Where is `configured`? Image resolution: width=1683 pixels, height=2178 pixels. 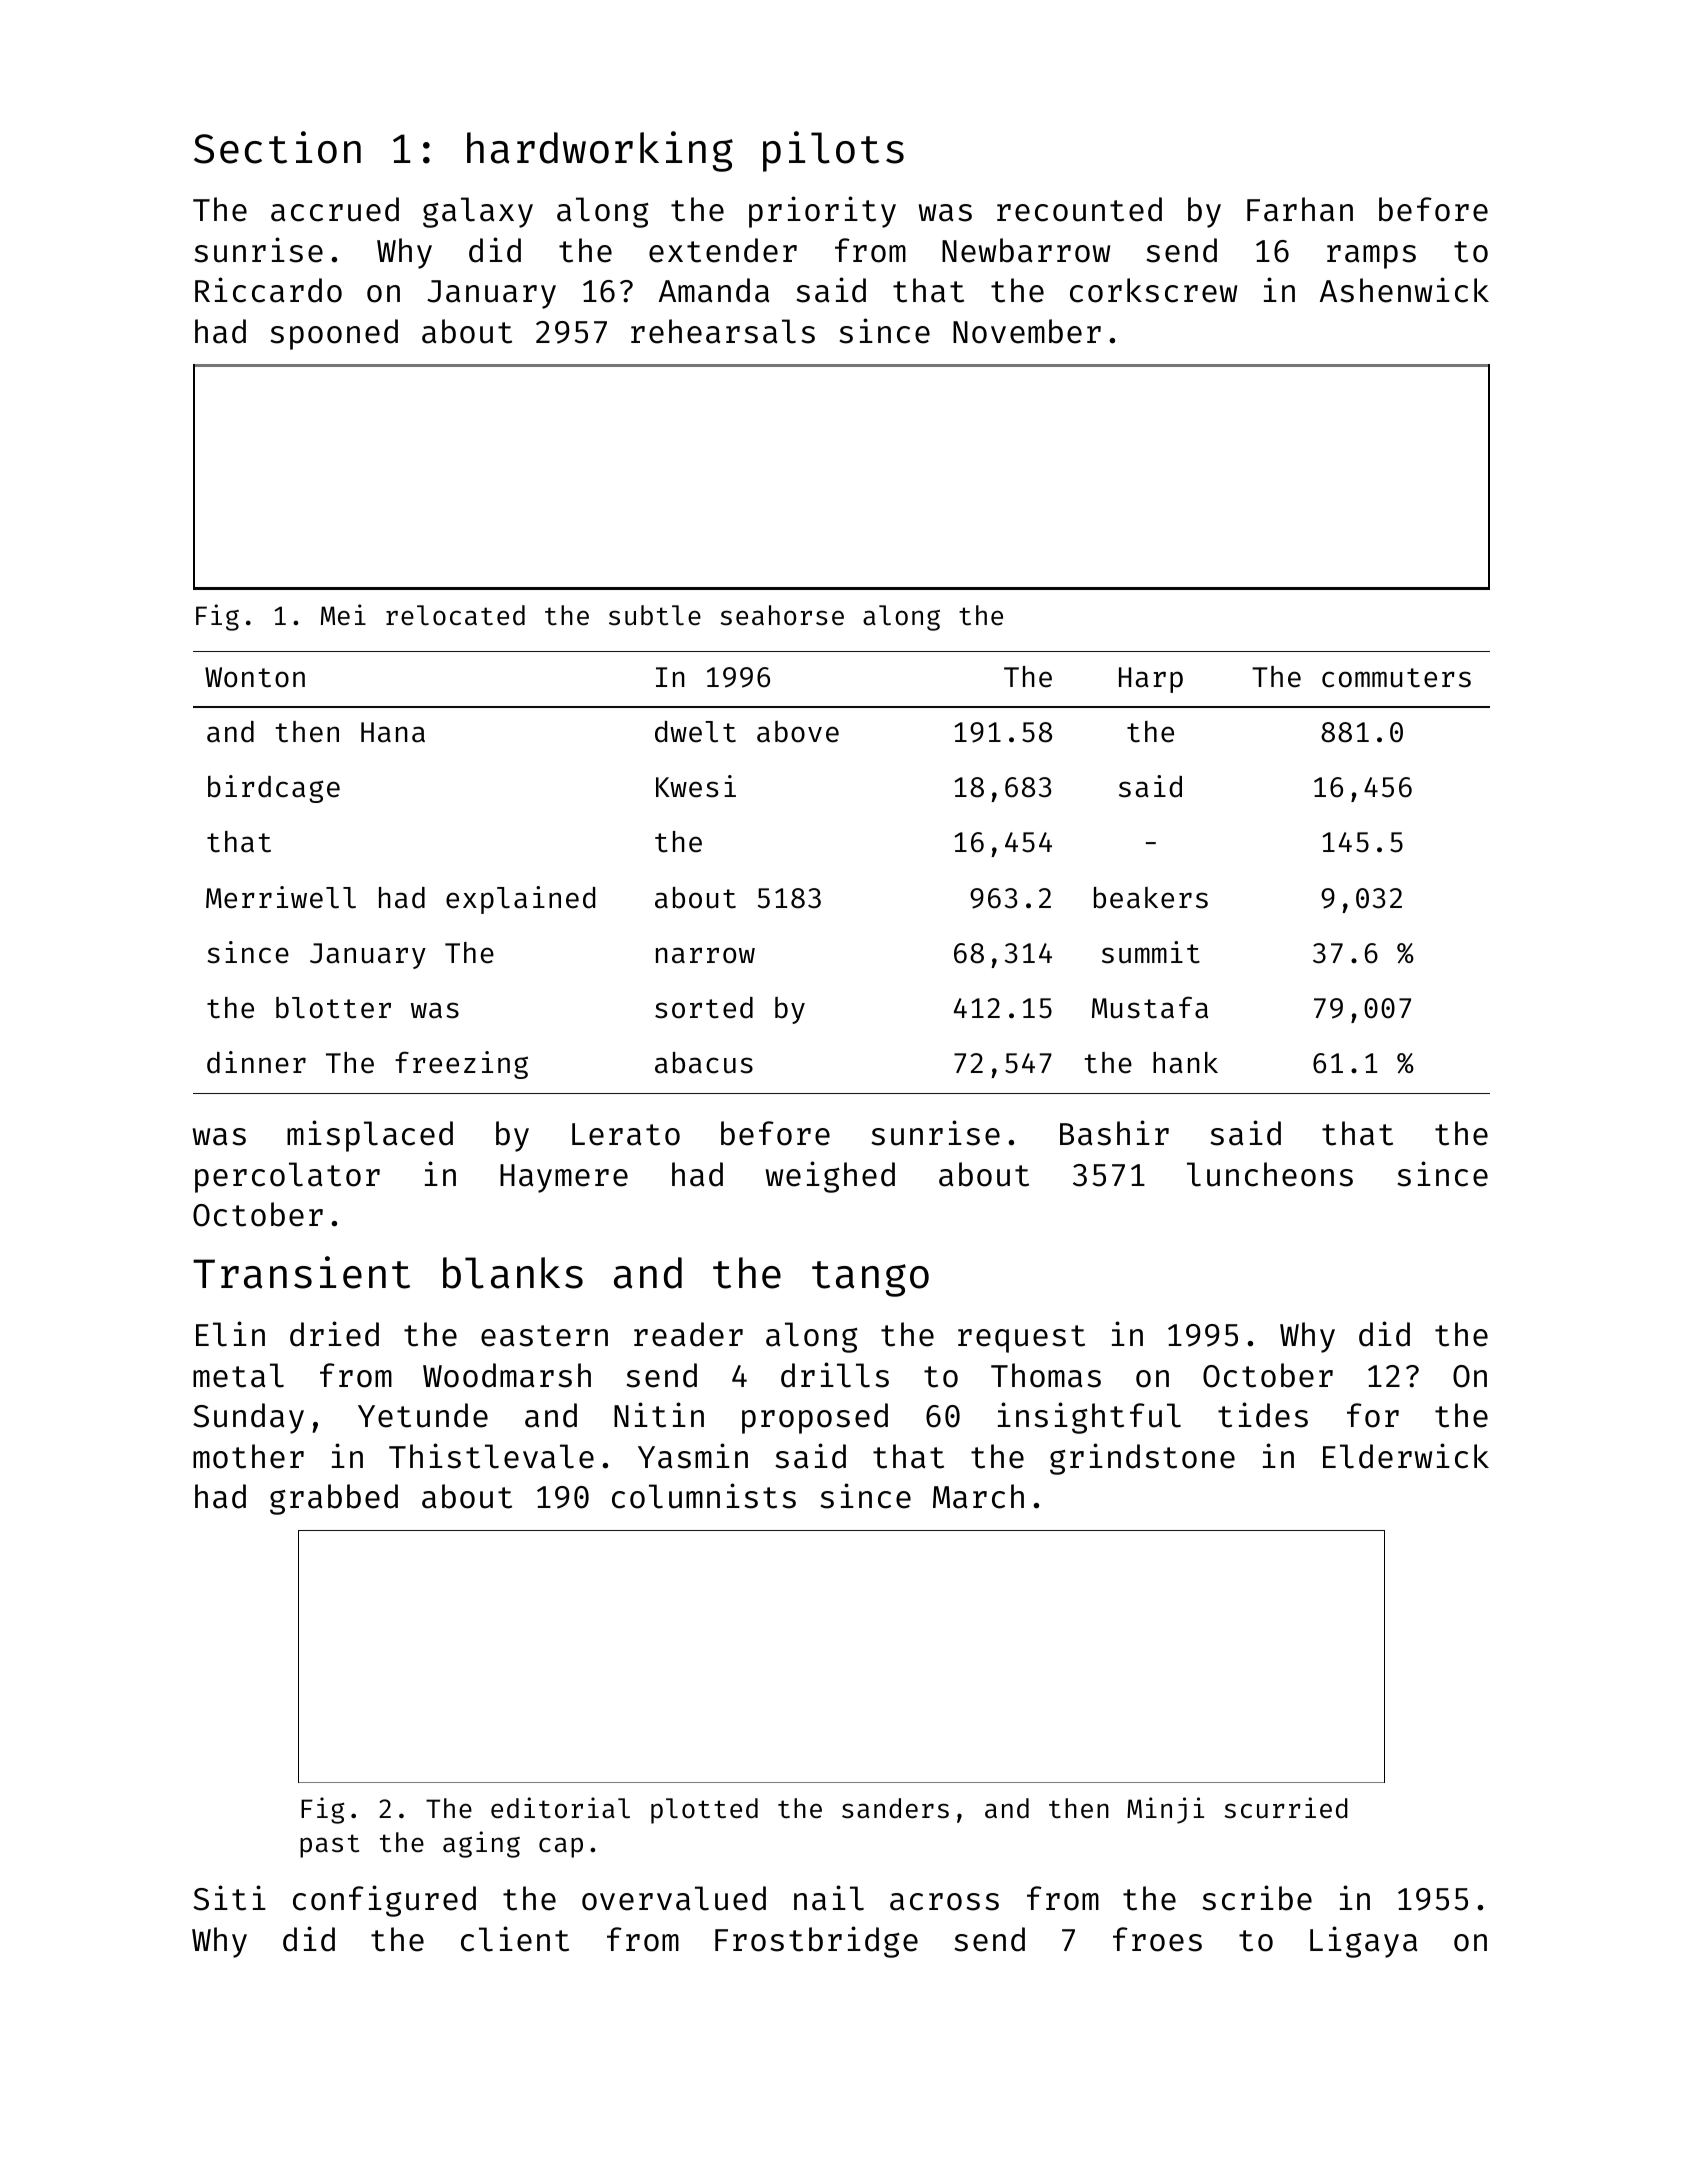 configured is located at coordinates (384, 1901).
